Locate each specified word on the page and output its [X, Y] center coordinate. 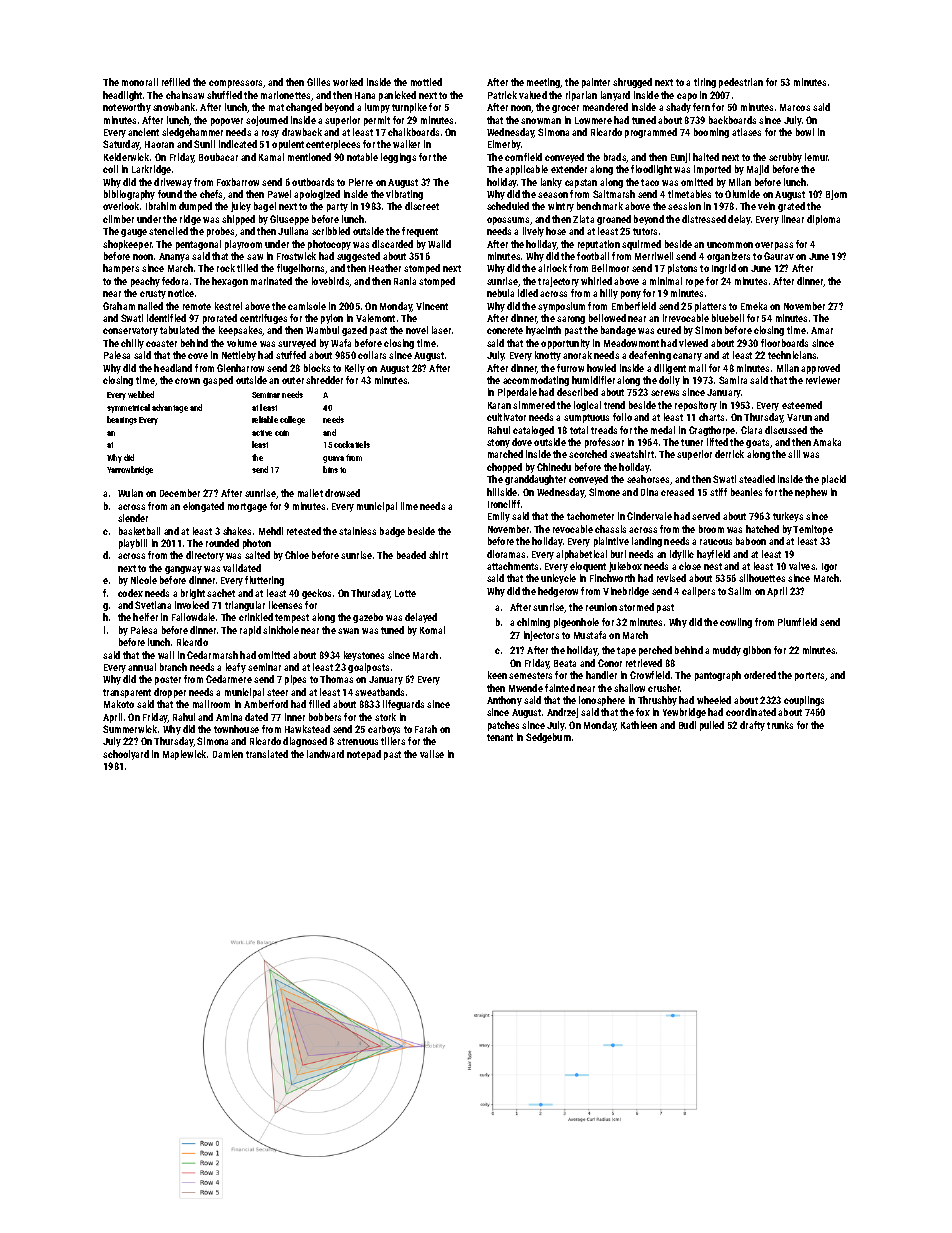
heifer [145, 617]
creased [677, 492]
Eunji [680, 158]
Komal [432, 630]
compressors [236, 84]
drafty [752, 726]
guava [333, 459]
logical [587, 406]
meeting [544, 83]
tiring [705, 83]
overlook [121, 206]
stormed [636, 607]
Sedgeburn [548, 738]
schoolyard [126, 755]
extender [569, 169]
